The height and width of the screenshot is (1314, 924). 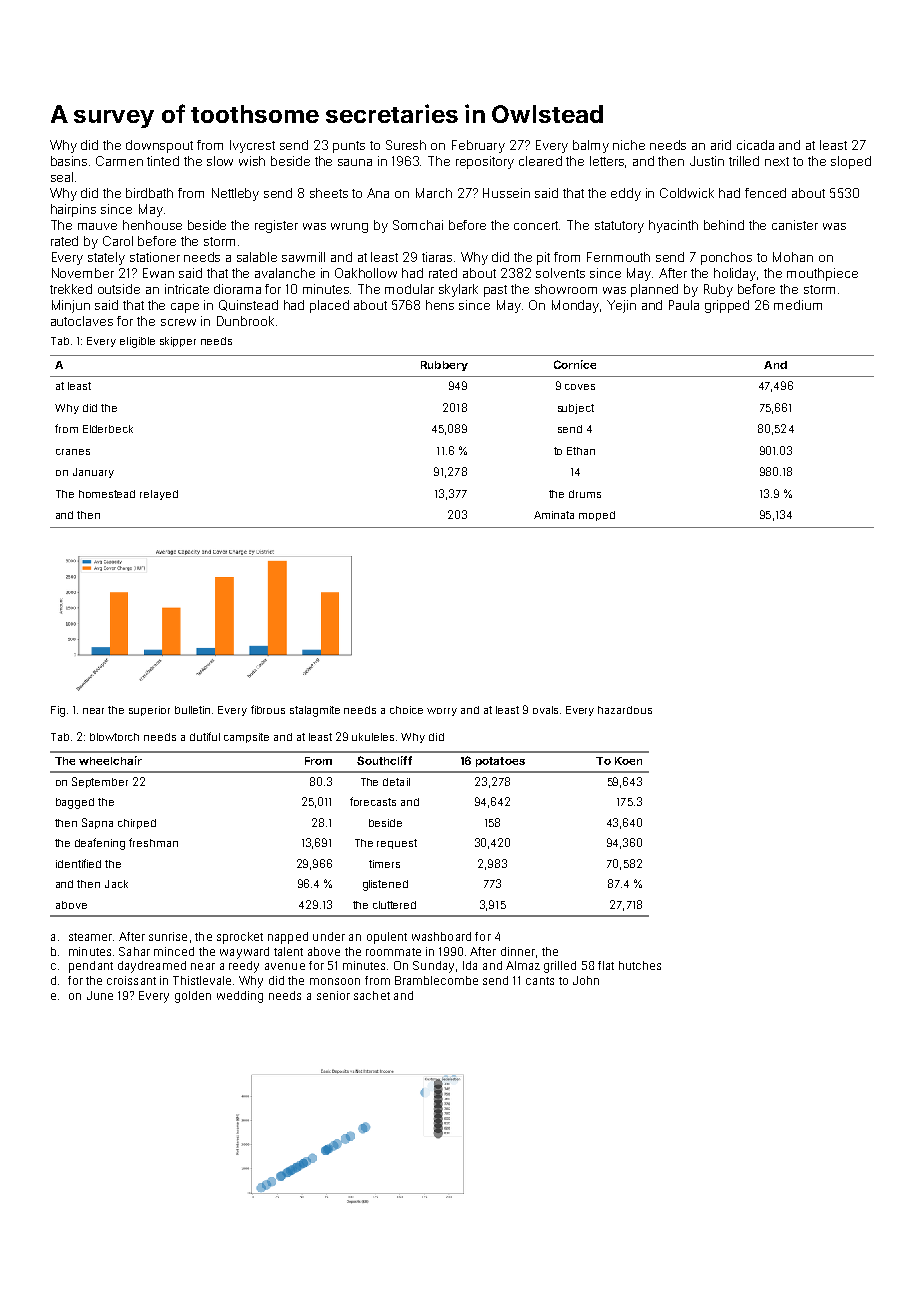 I want to click on arid, so click(x=721, y=145).
